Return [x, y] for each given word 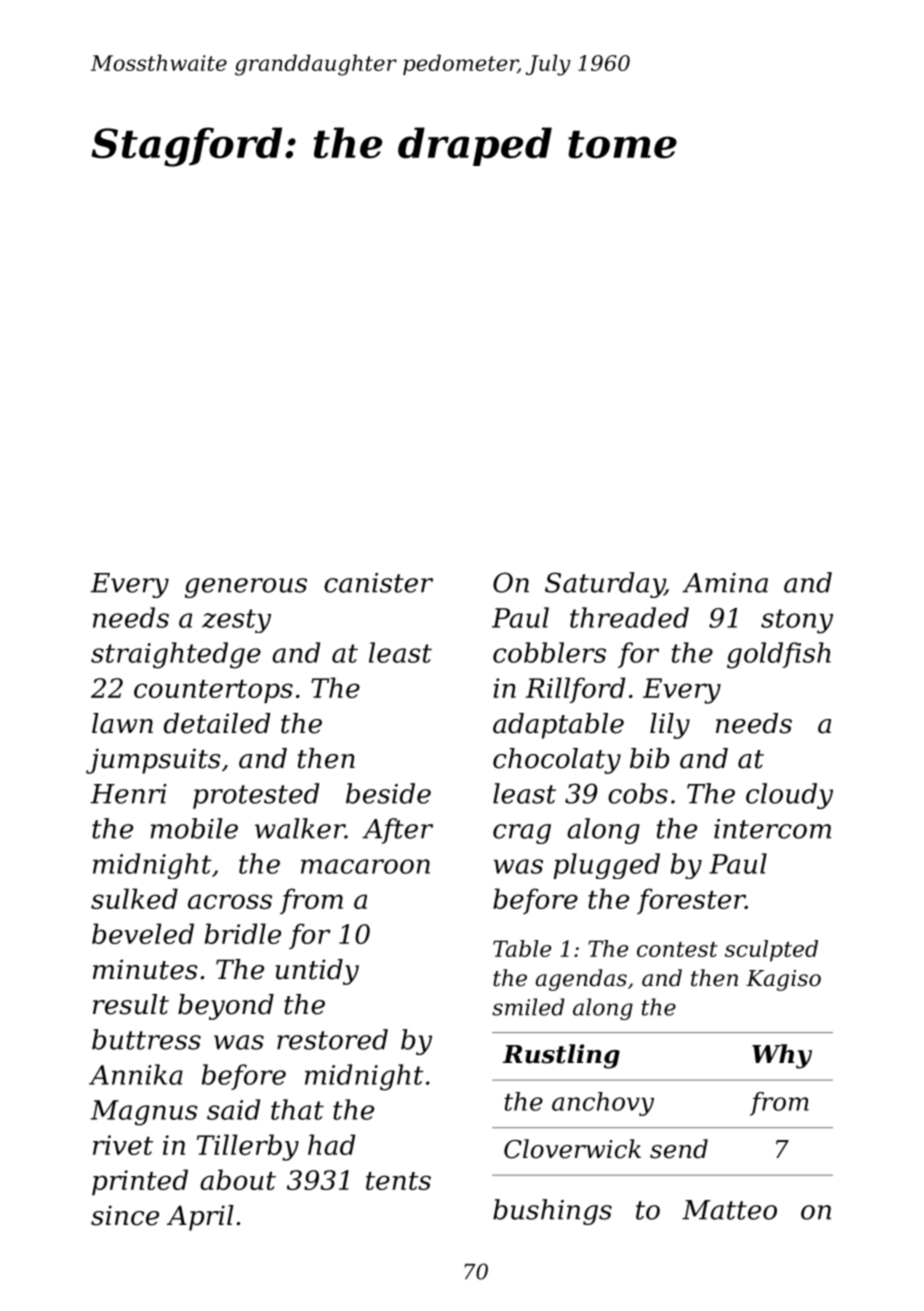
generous [246, 588]
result [131, 1004]
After [397, 831]
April [200, 1218]
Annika [136, 1074]
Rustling [561, 1056]
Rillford [575, 690]
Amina [725, 583]
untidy [317, 972]
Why [782, 1056]
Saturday [605, 585]
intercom [772, 829]
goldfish [779, 655]
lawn [122, 723]
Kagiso [783, 980]
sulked [134, 898]
